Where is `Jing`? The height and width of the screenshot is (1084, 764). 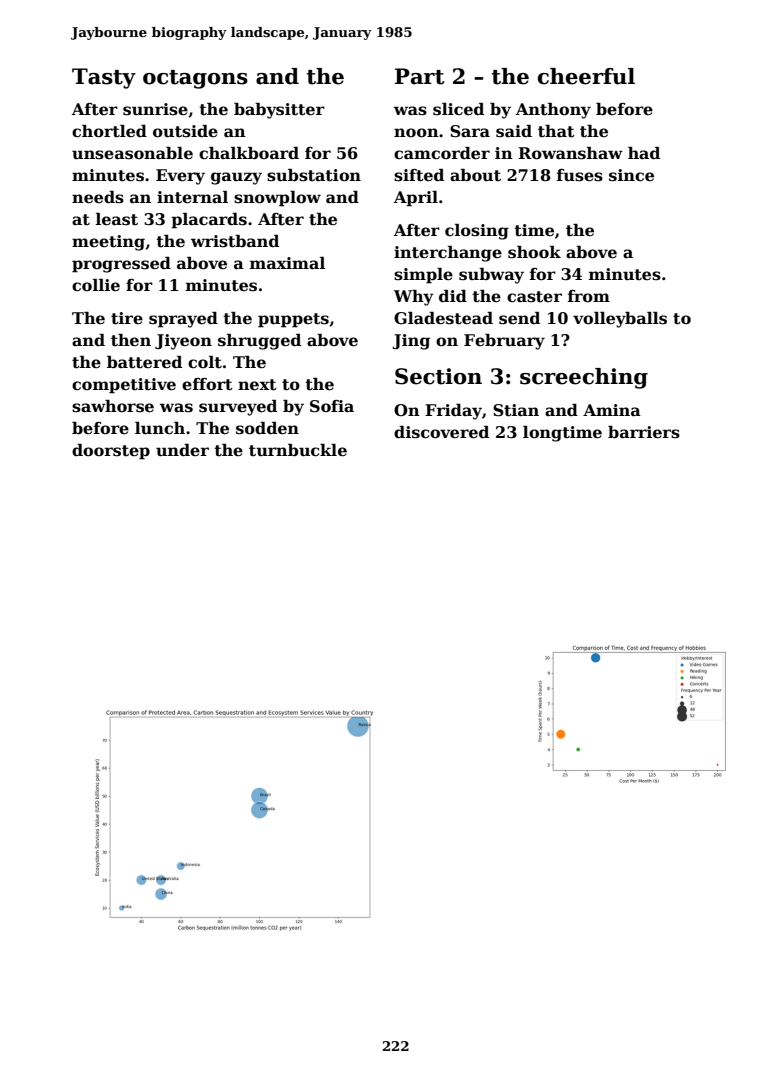 Jing is located at coordinates (411, 342).
